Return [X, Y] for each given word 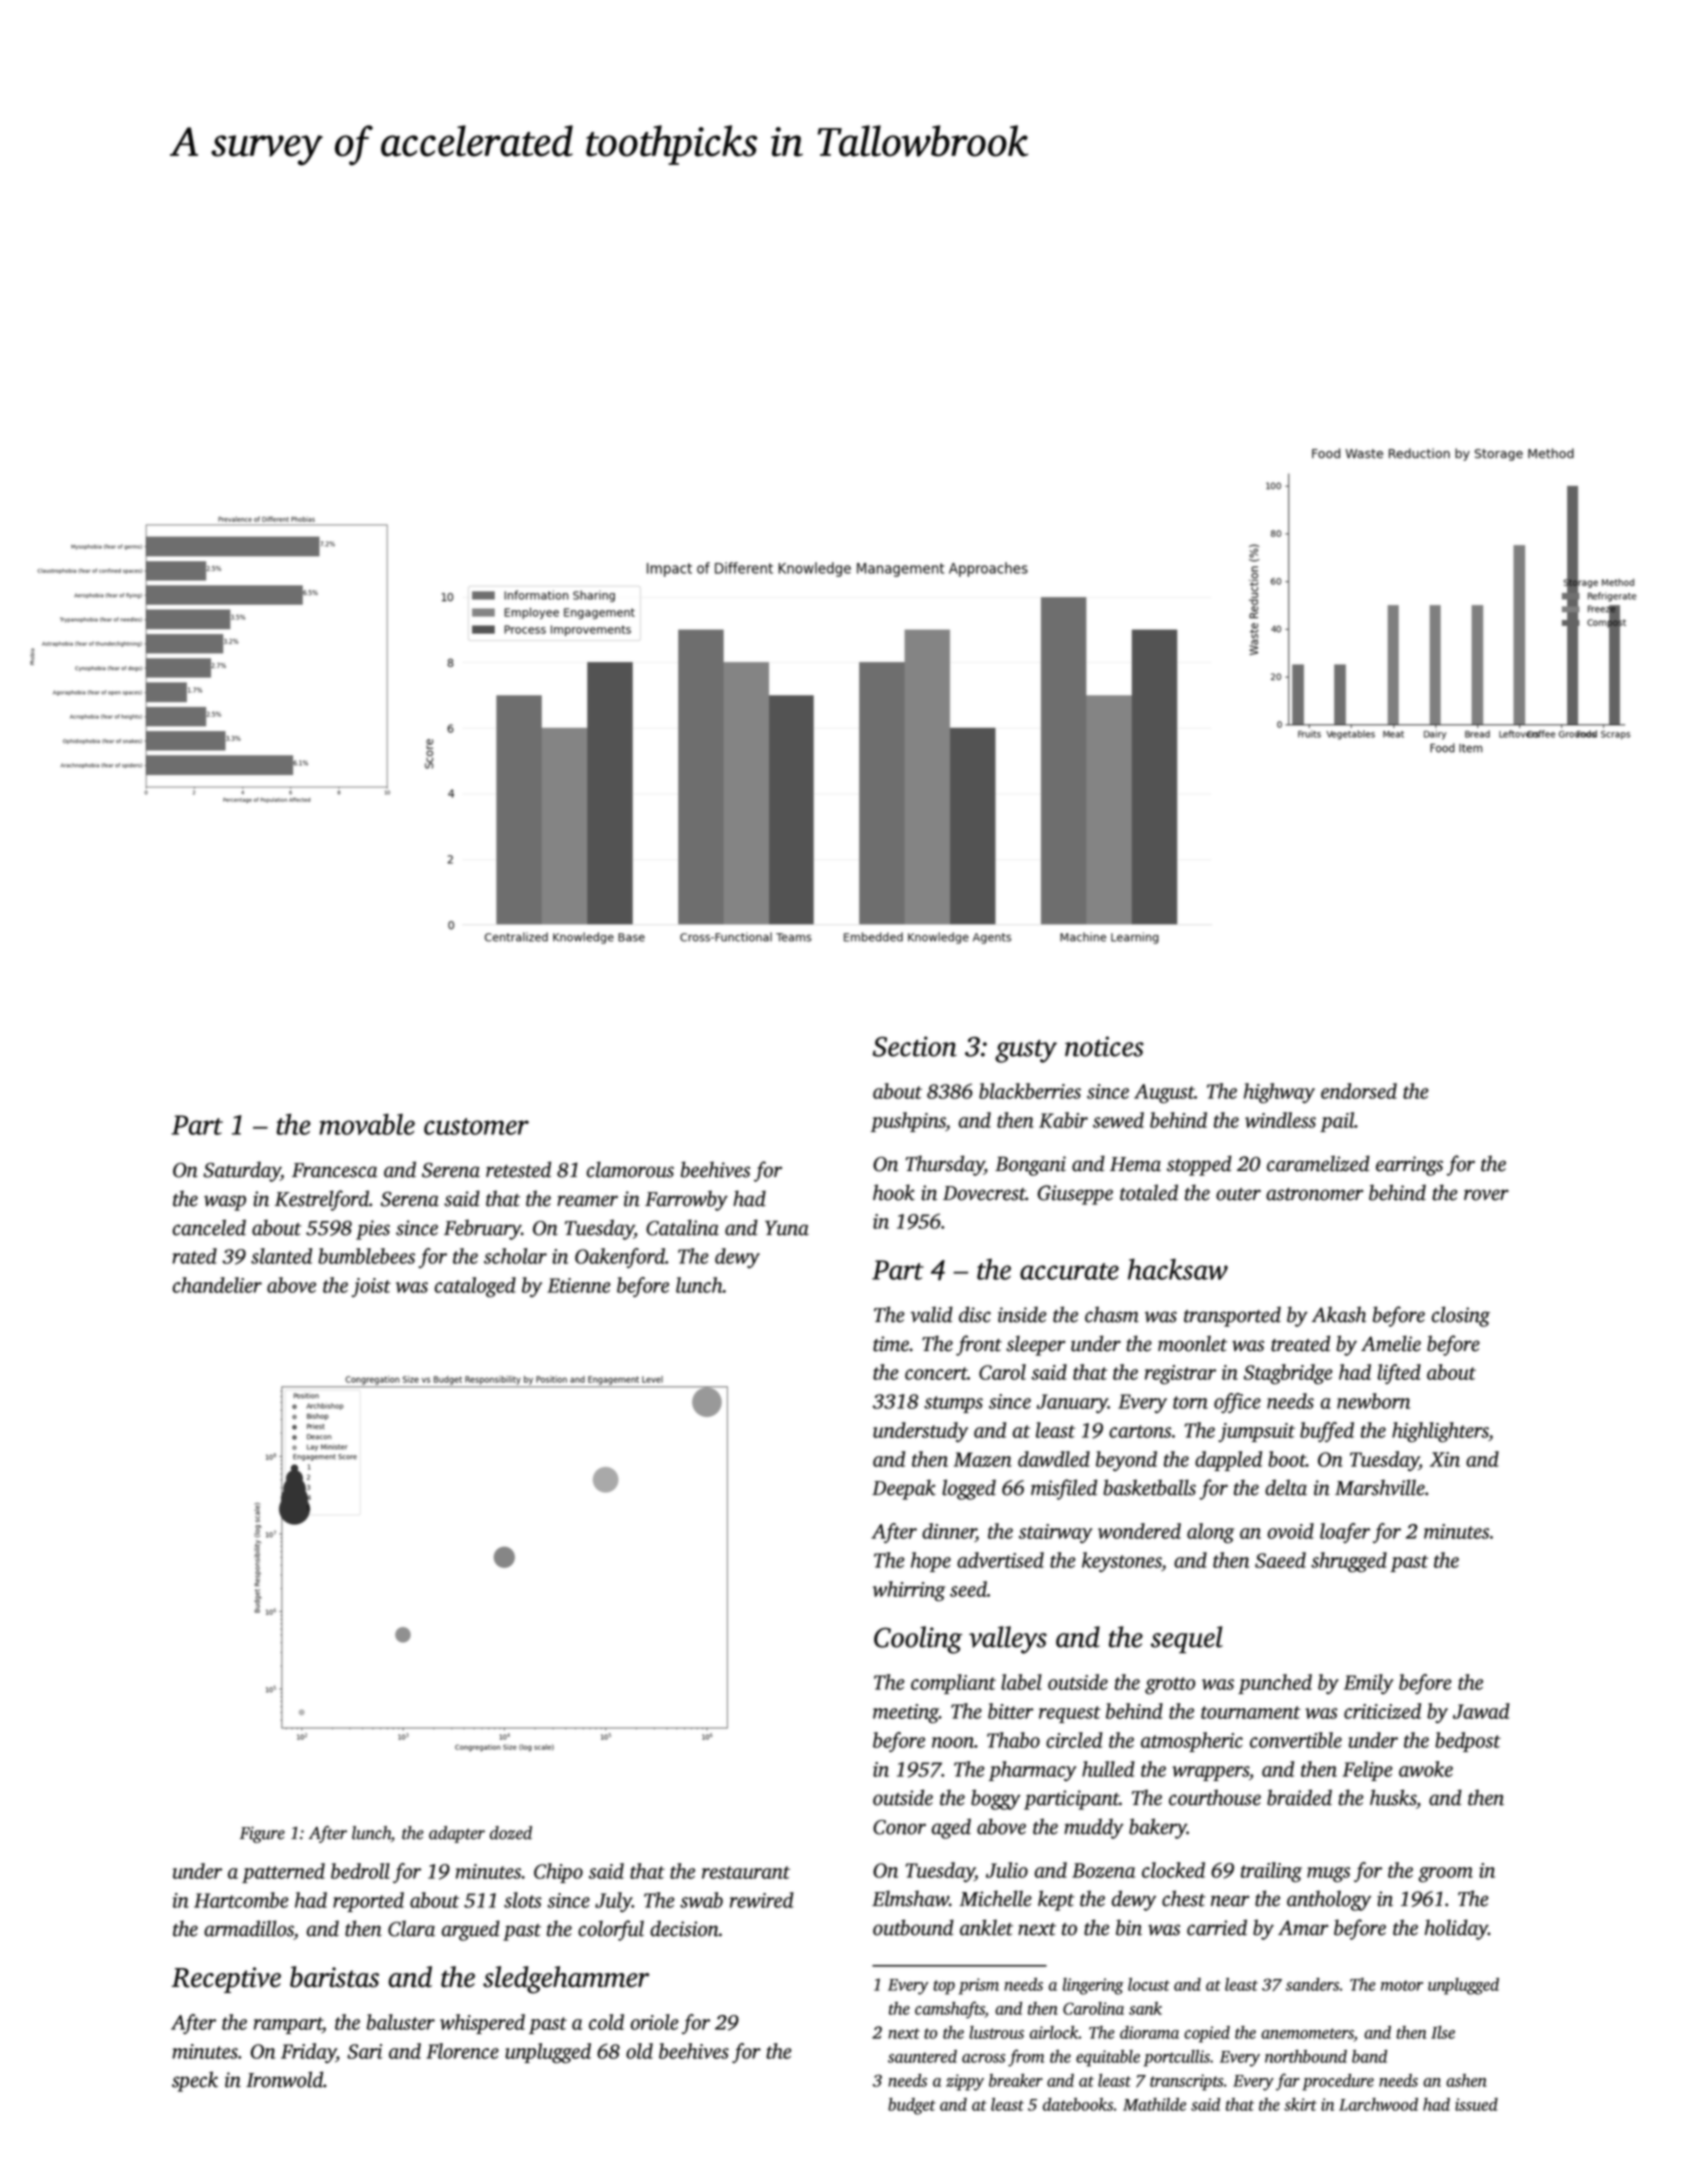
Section [915, 1046]
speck [195, 2081]
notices [1104, 1046]
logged [969, 1489]
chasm [1112, 1314]
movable [367, 1124]
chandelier [217, 1285]
